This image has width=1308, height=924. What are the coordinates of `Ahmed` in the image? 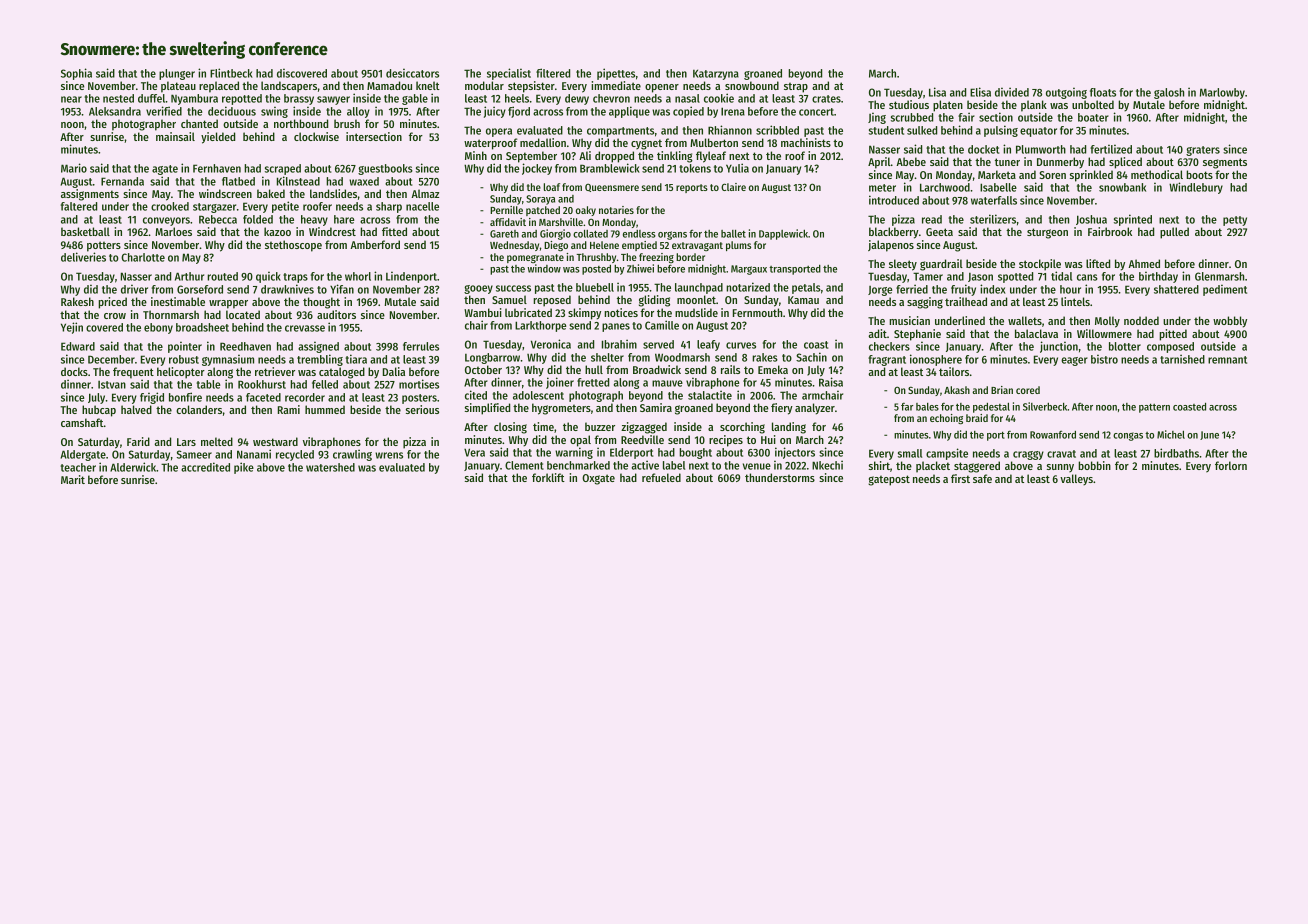 It's located at (1144, 263).
